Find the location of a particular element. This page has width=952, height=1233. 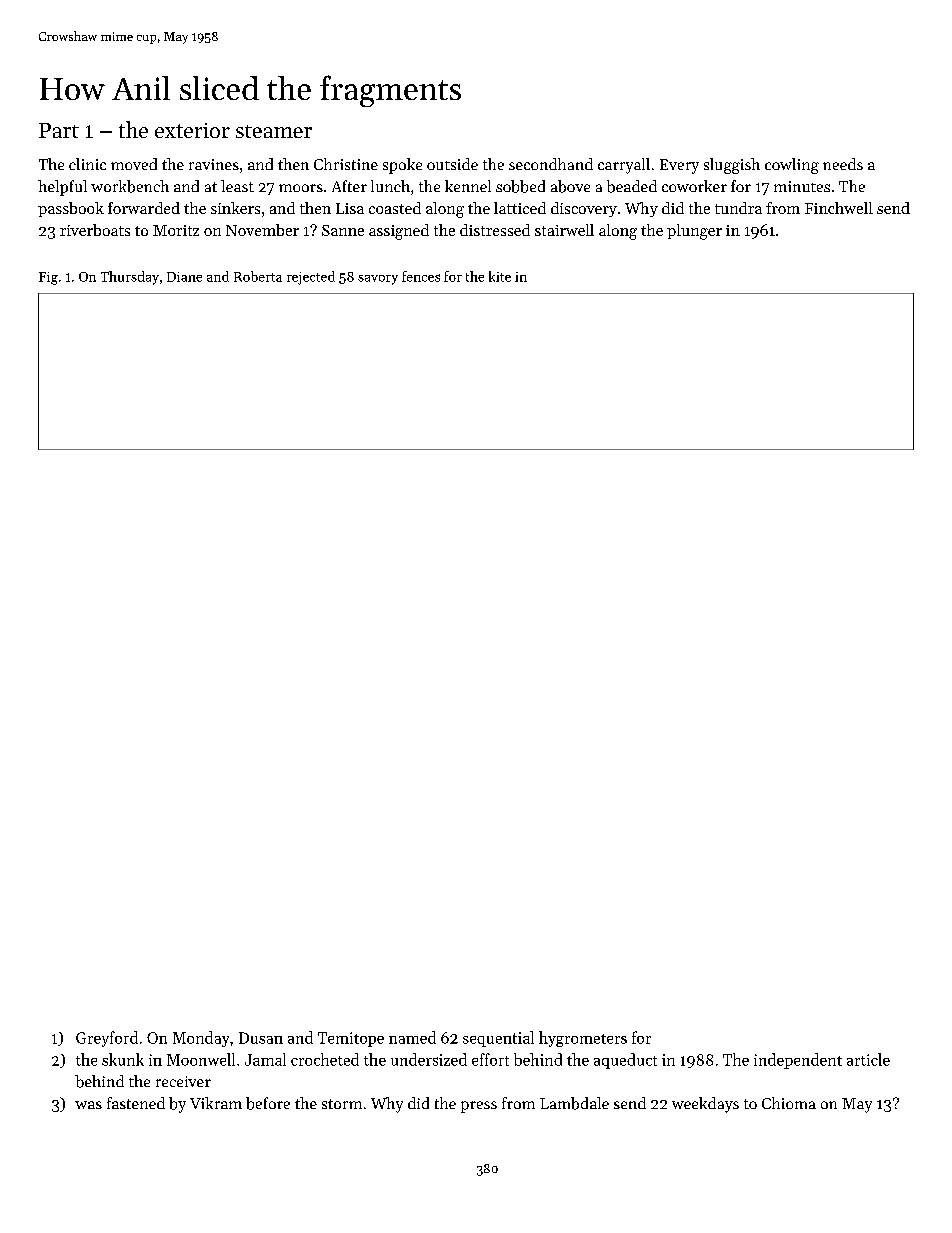

plunger is located at coordinates (694, 232).
